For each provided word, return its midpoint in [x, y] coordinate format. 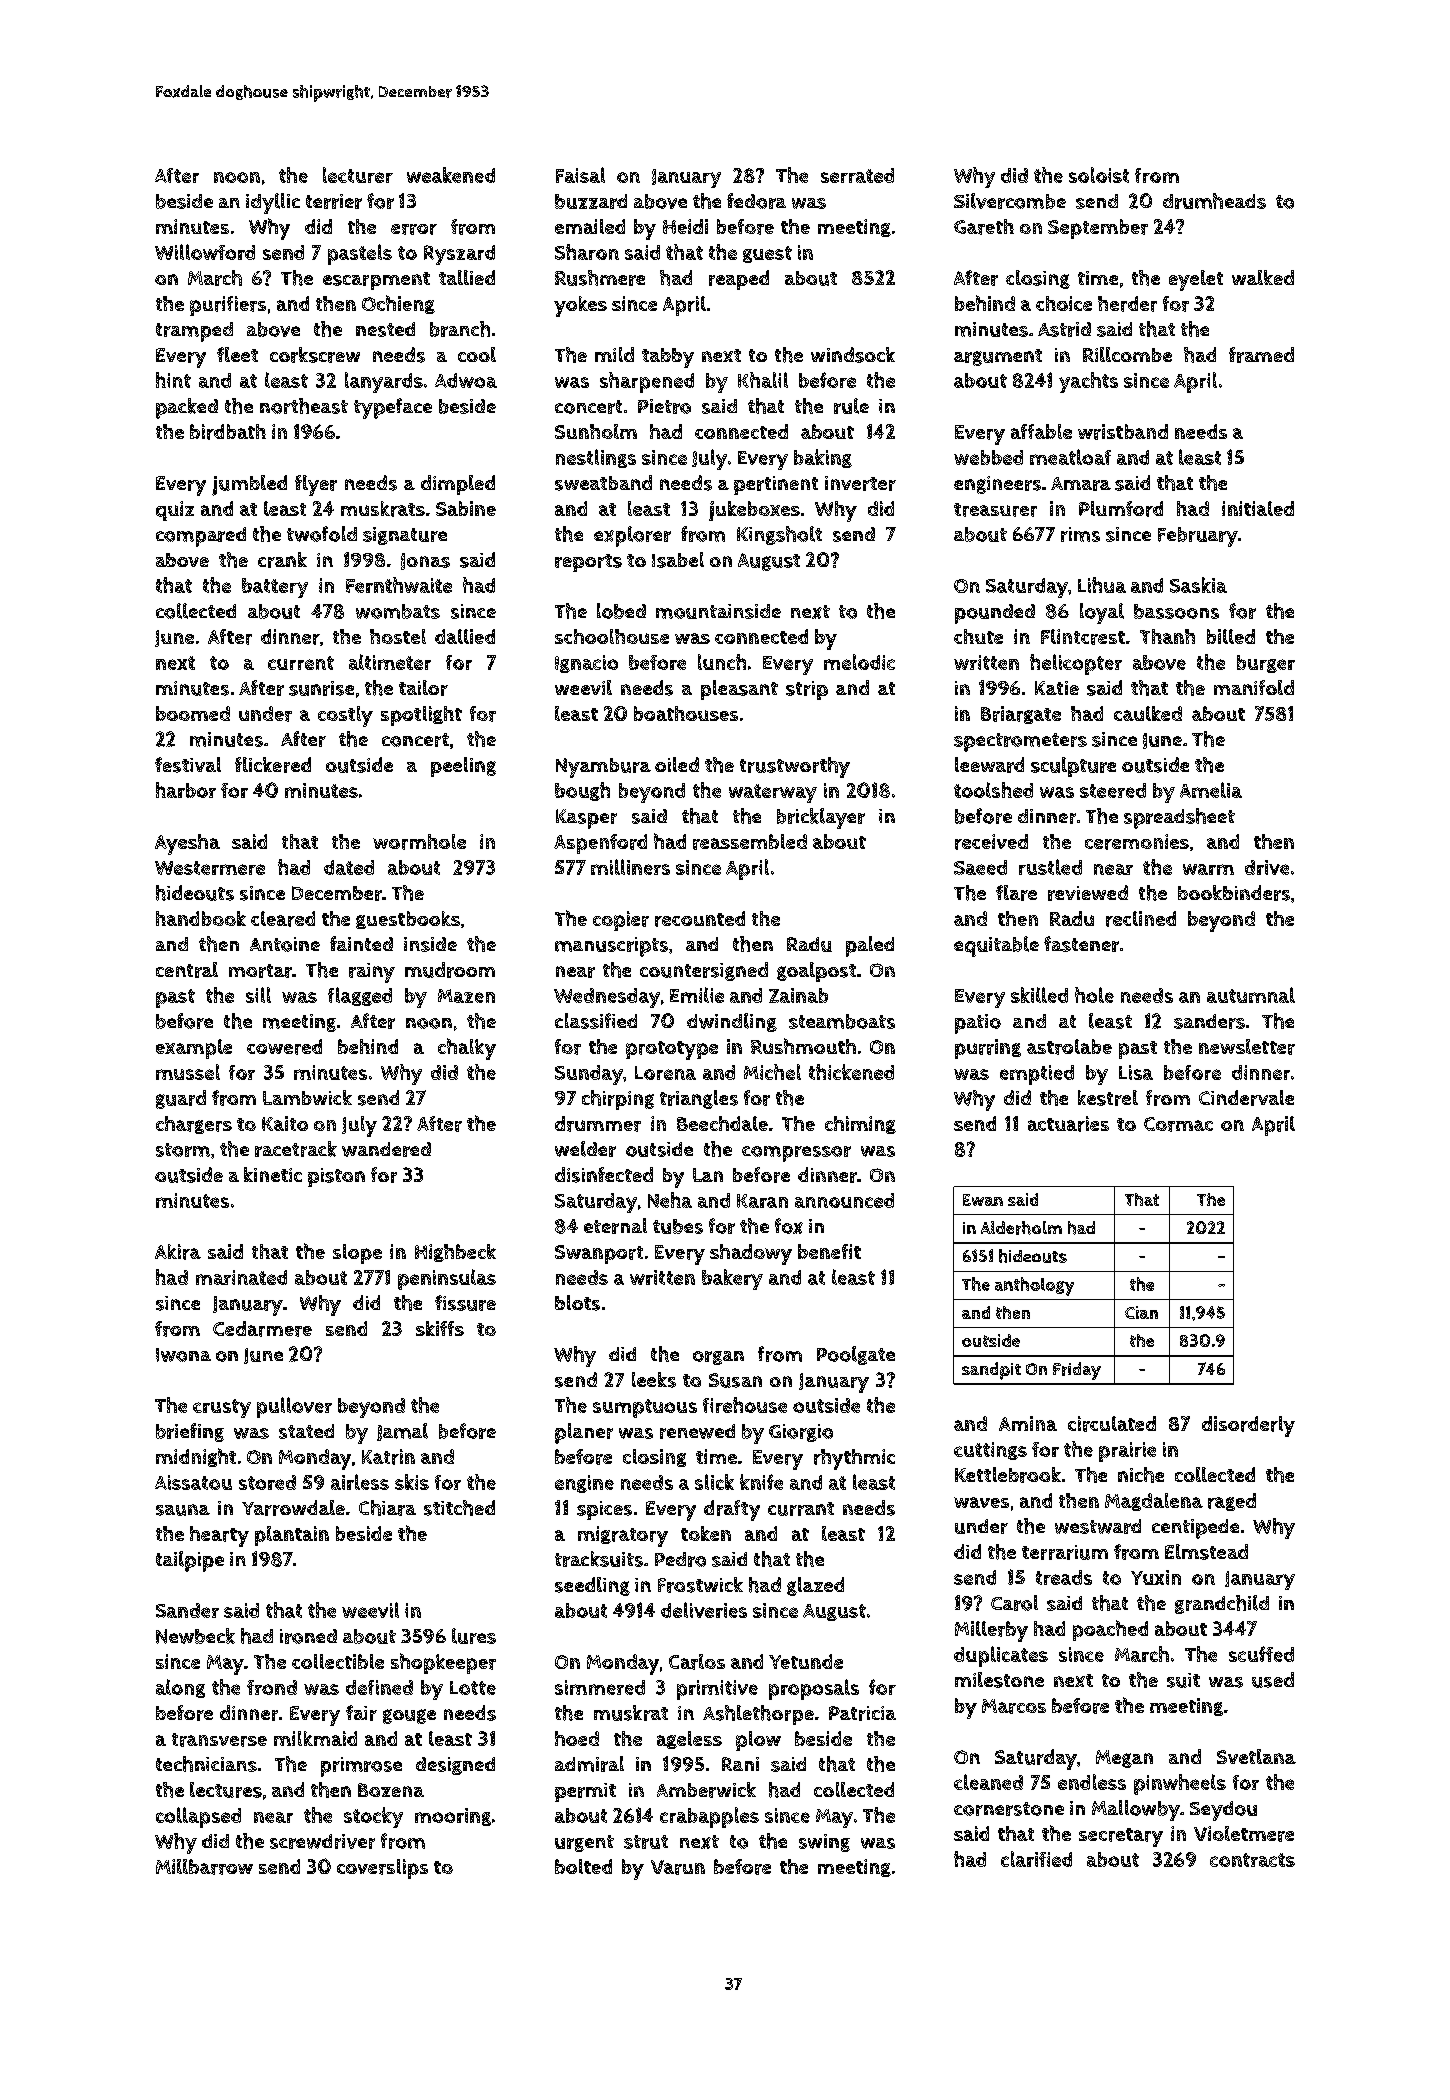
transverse [219, 1740]
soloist [1099, 175]
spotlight [421, 716]
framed [1261, 355]
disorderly [1248, 1426]
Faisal [580, 175]
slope [357, 1254]
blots [577, 1303]
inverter [860, 483]
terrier [334, 201]
